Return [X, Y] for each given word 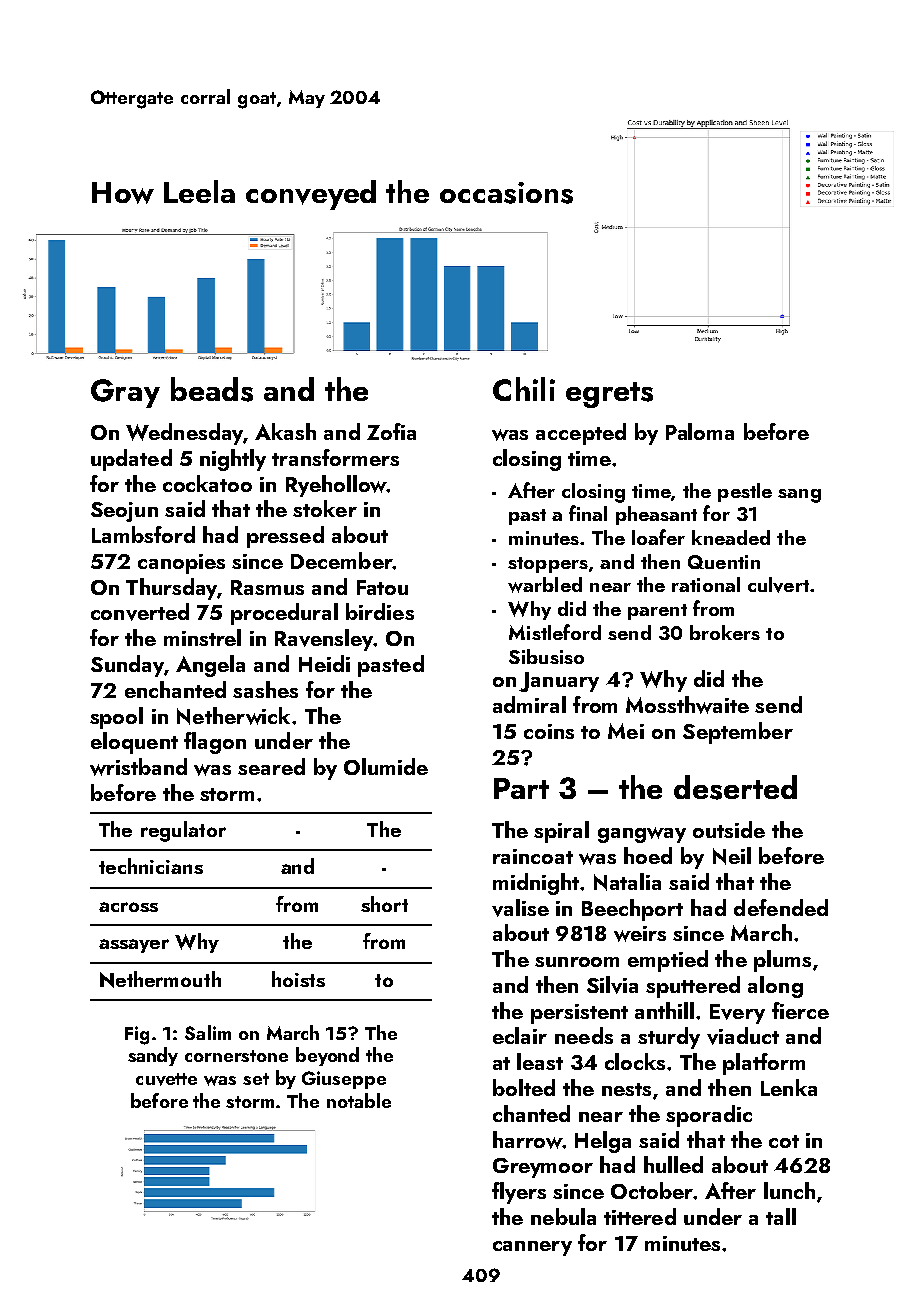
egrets [609, 395]
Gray [125, 393]
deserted [735, 787]
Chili [524, 389]
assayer [134, 946]
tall [781, 1216]
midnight [536, 884]
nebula [563, 1216]
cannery [532, 1248]
